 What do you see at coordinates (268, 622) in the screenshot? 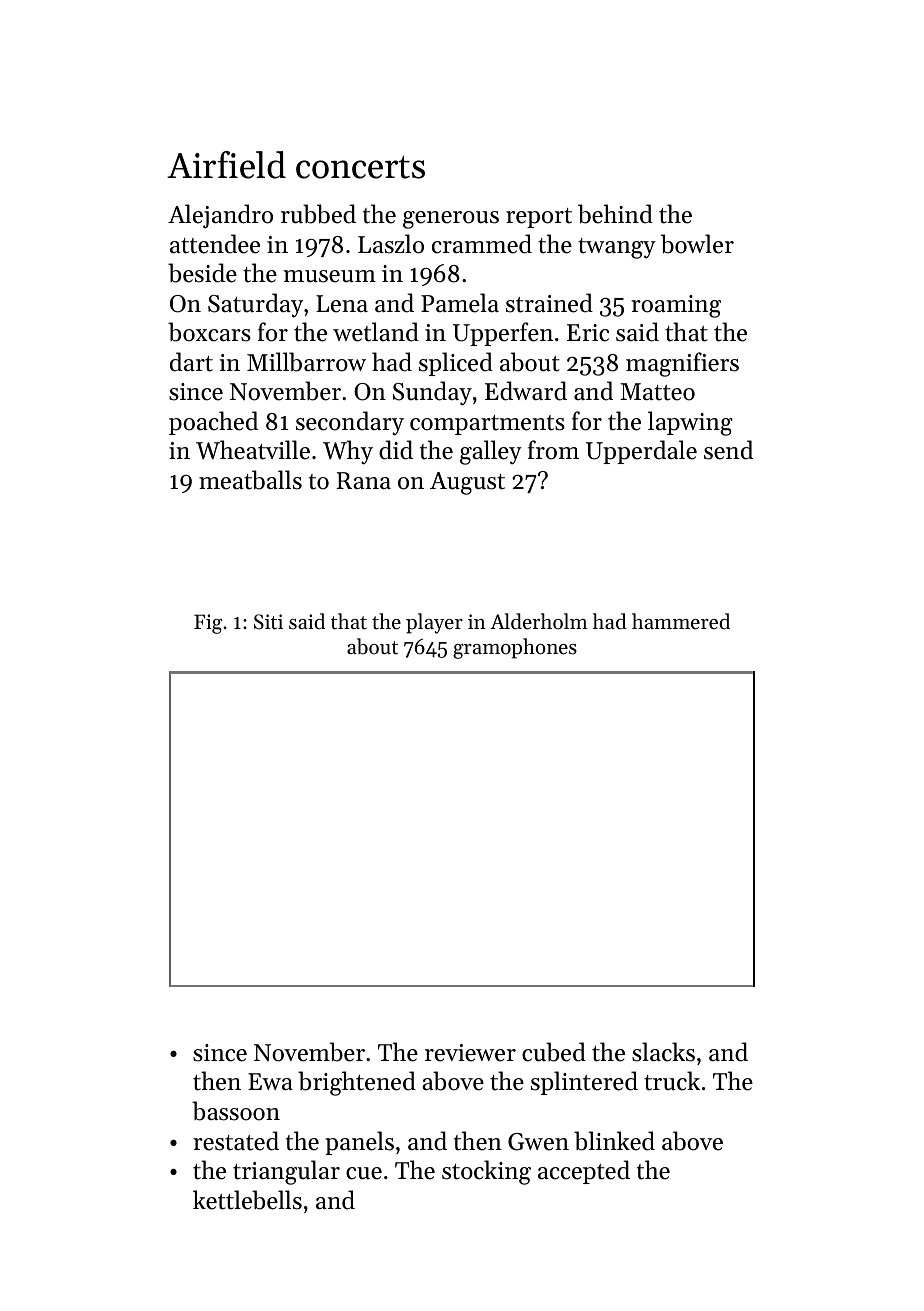
I see `Siti` at bounding box center [268, 622].
